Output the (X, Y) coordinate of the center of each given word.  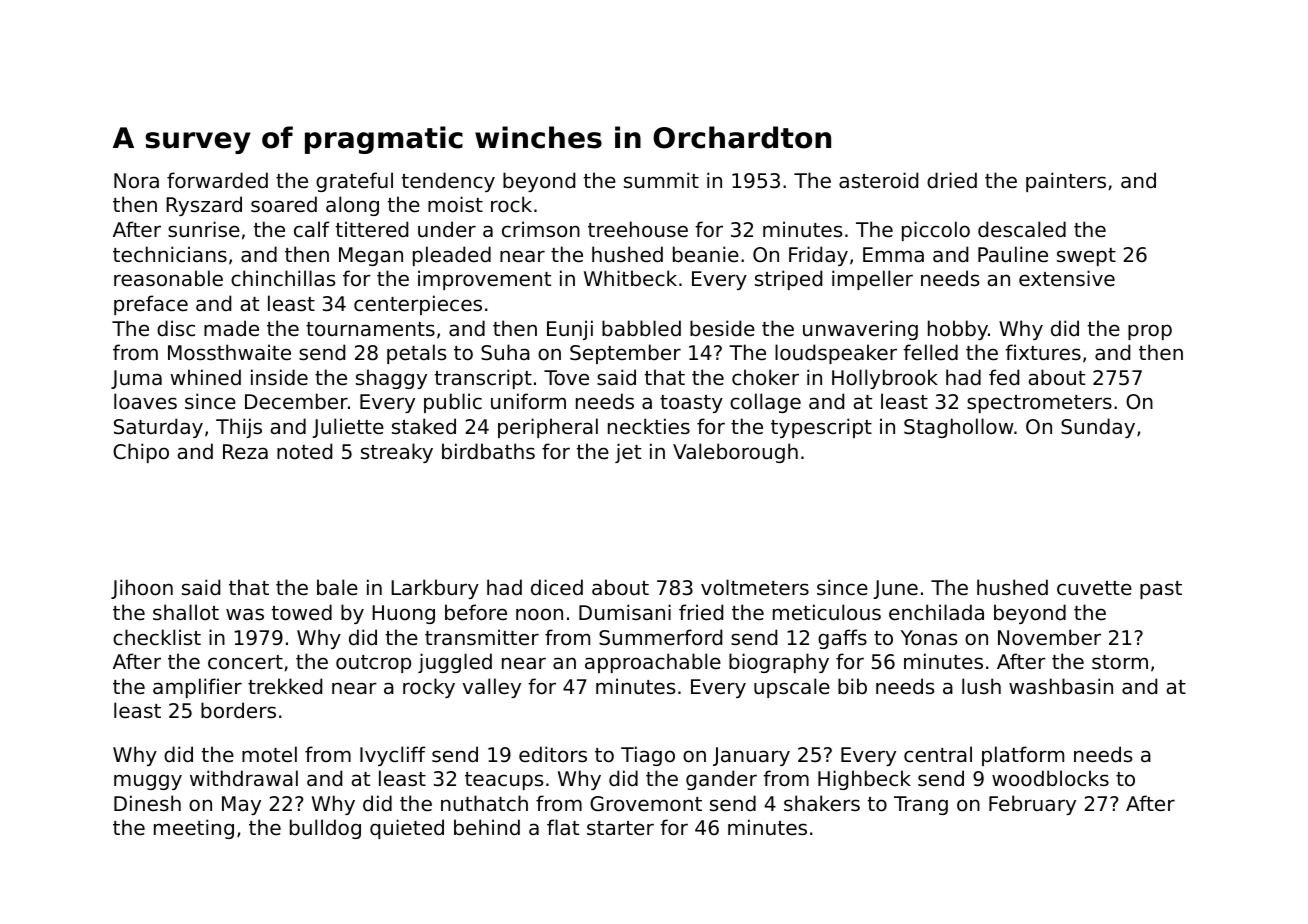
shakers (822, 803)
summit (661, 180)
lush (981, 686)
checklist (157, 637)
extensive (1067, 278)
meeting (194, 829)
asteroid (878, 180)
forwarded (217, 180)
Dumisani (625, 612)
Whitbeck (630, 278)
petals (416, 354)
